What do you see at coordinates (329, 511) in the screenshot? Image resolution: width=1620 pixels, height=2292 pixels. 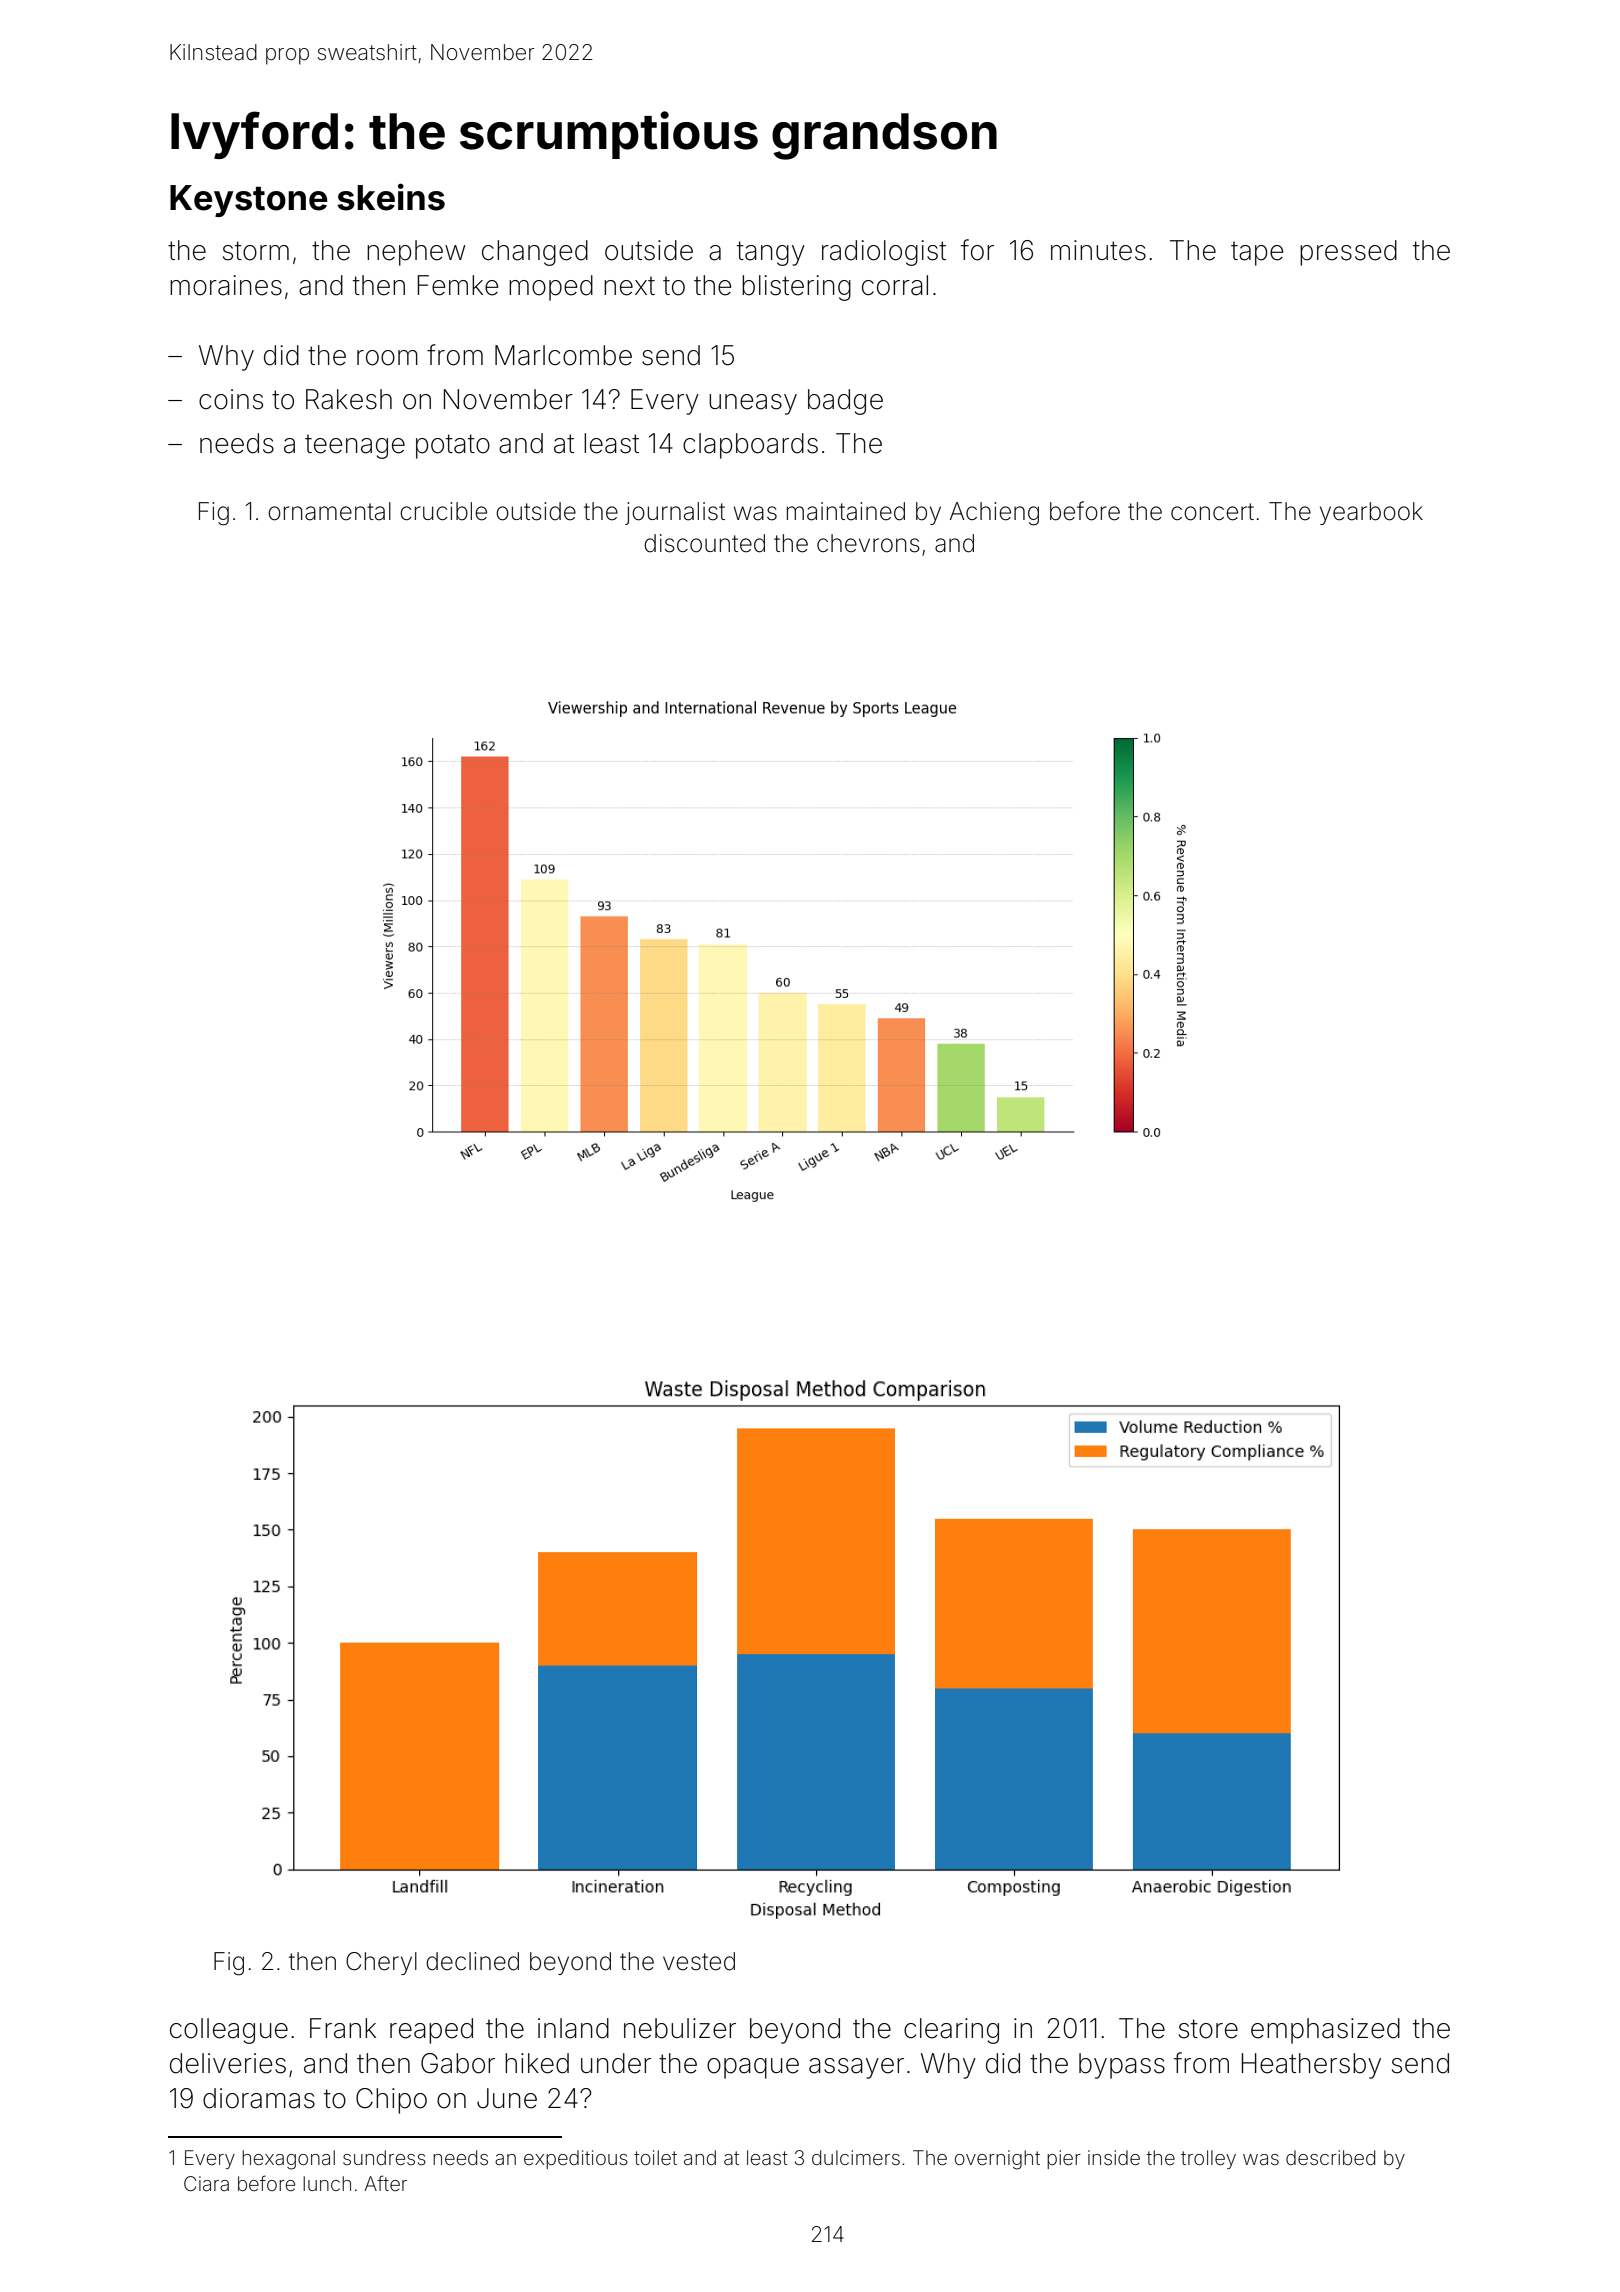 I see `ornamental` at bounding box center [329, 511].
